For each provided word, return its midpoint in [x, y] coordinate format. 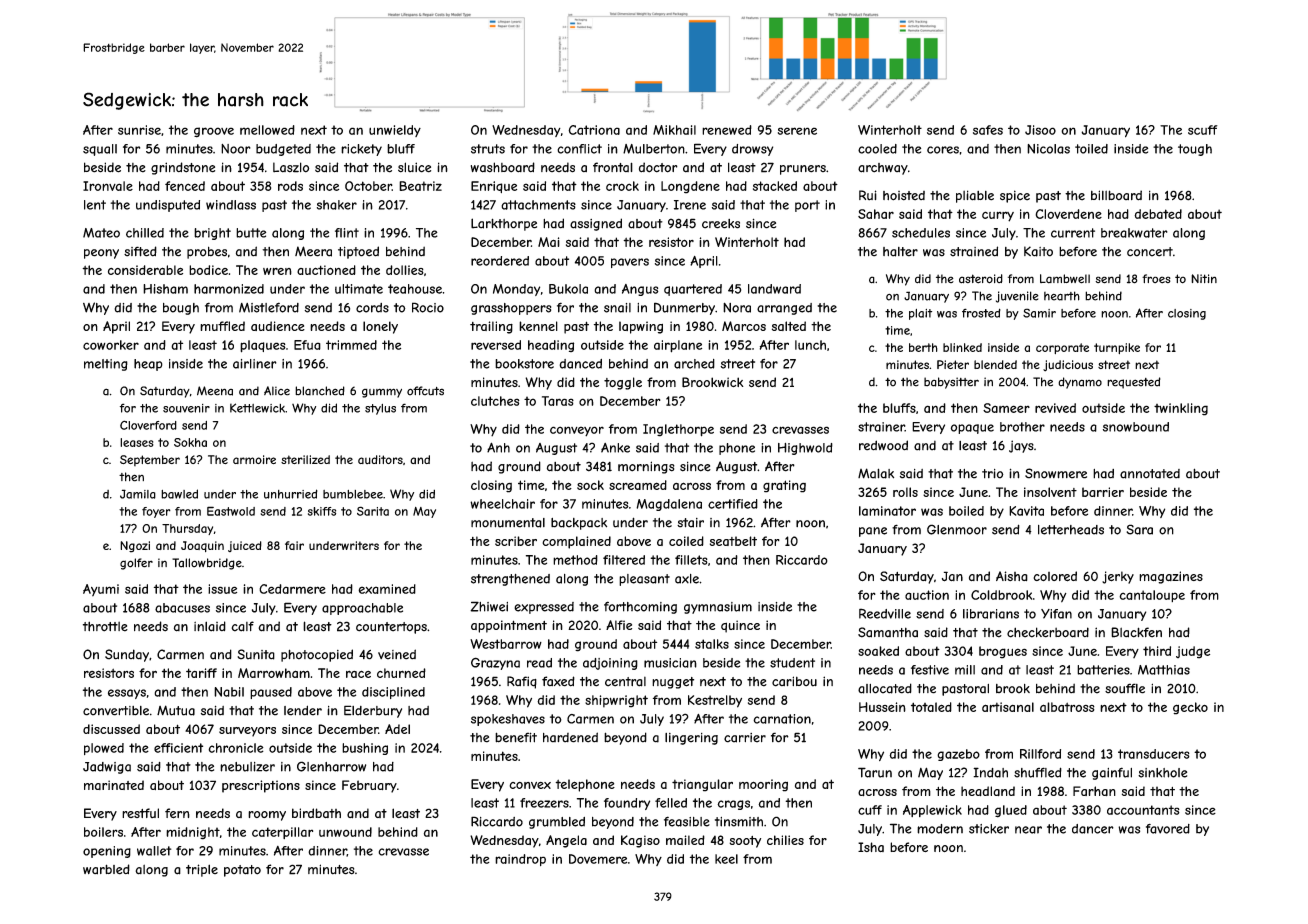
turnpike [1117, 348]
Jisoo [1040, 130]
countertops [391, 628]
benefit [516, 737]
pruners [803, 170]
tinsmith [739, 822]
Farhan [1094, 791]
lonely [380, 327]
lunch [810, 345]
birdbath [316, 813]
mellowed [267, 130]
